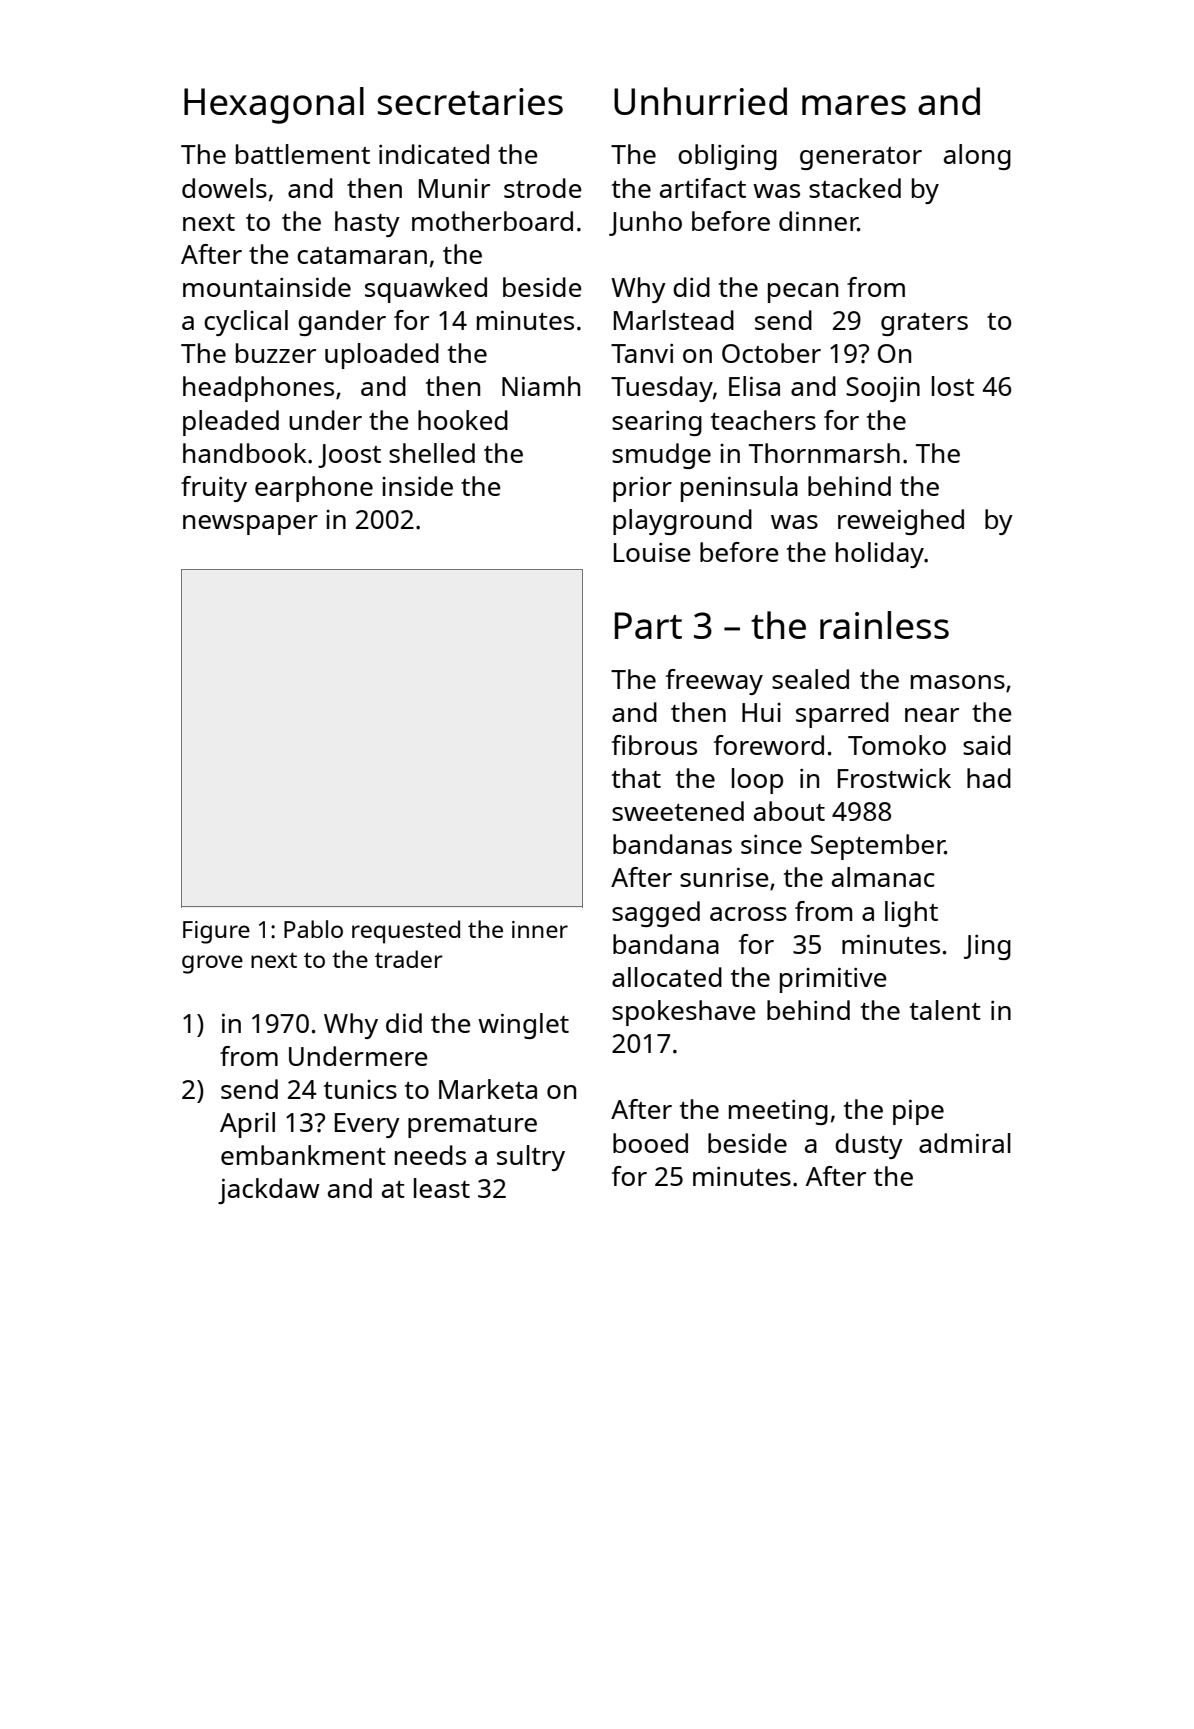  I want to click on trader, so click(409, 959).
